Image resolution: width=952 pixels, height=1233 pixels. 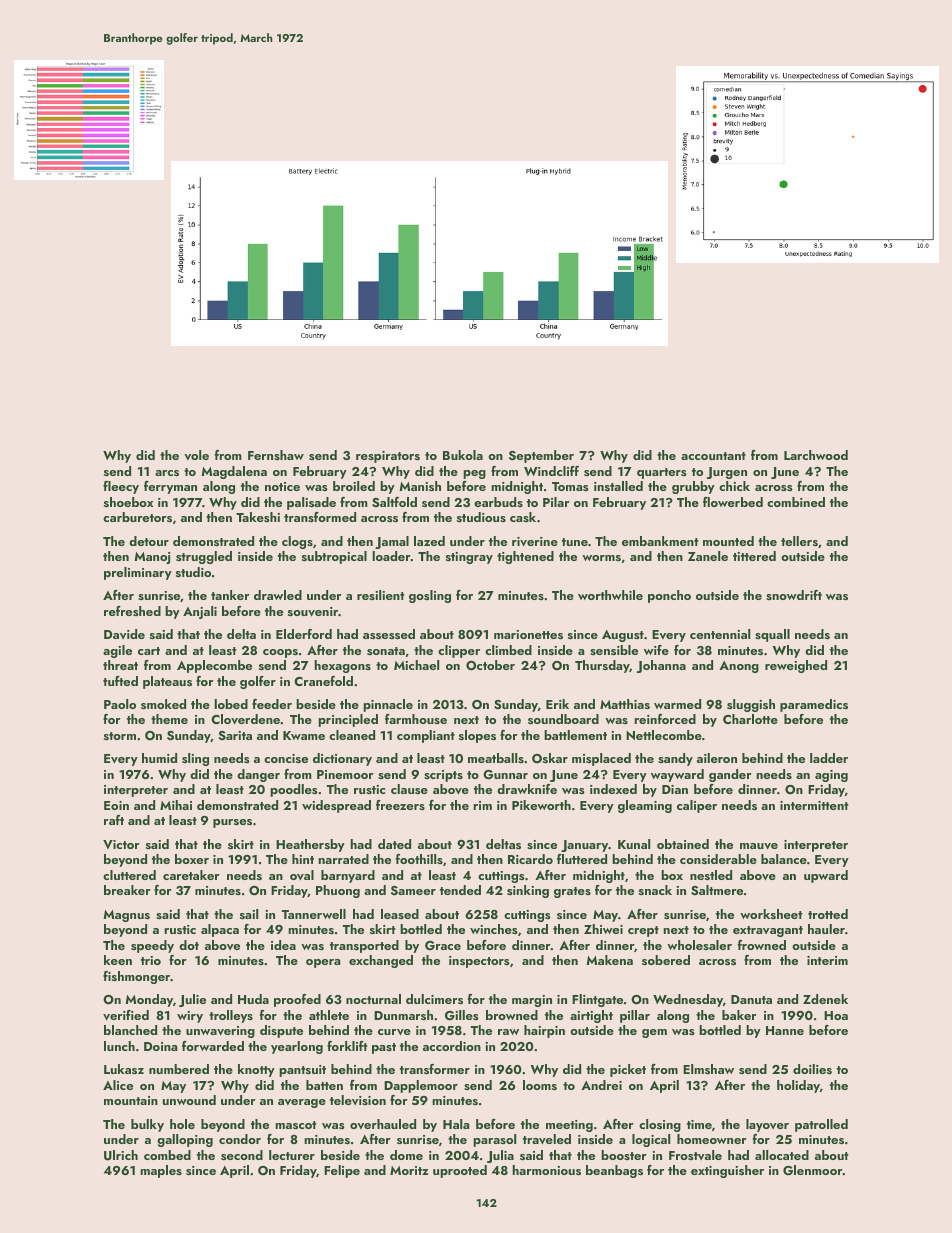 What do you see at coordinates (829, 758) in the screenshot?
I see `ladder` at bounding box center [829, 758].
